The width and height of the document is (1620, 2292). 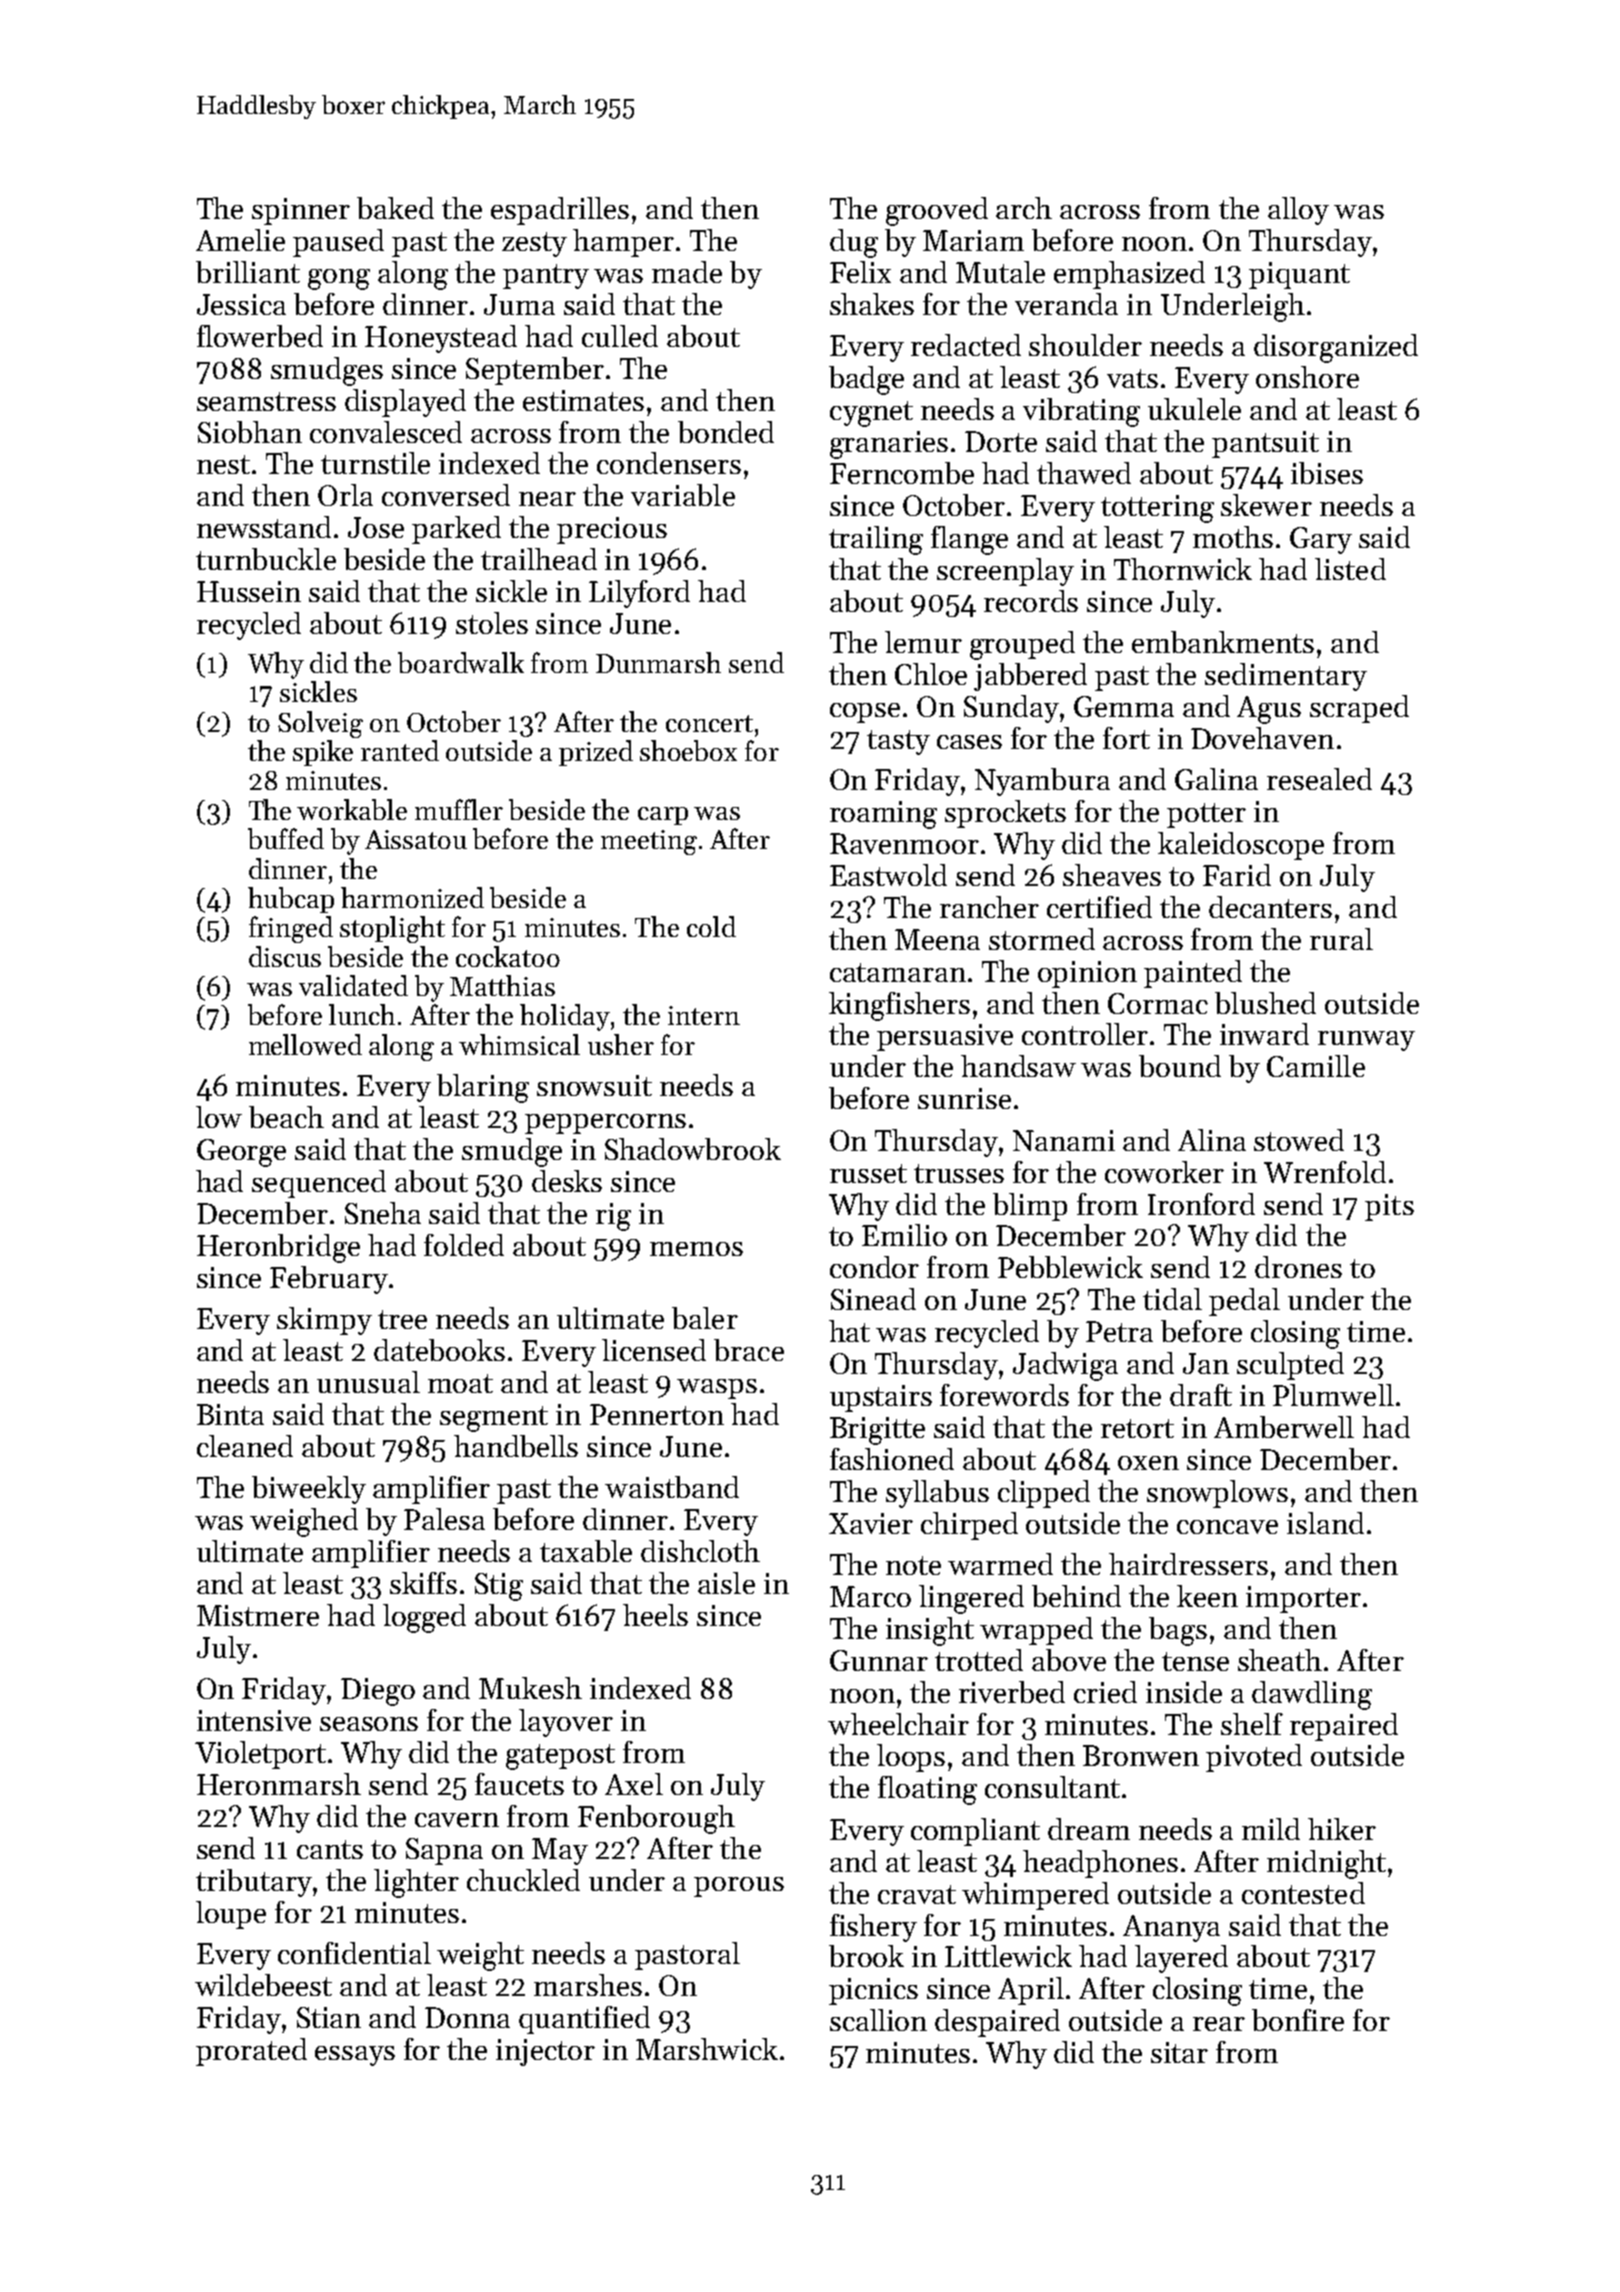 What do you see at coordinates (1126, 738) in the document?
I see `fort` at bounding box center [1126, 738].
